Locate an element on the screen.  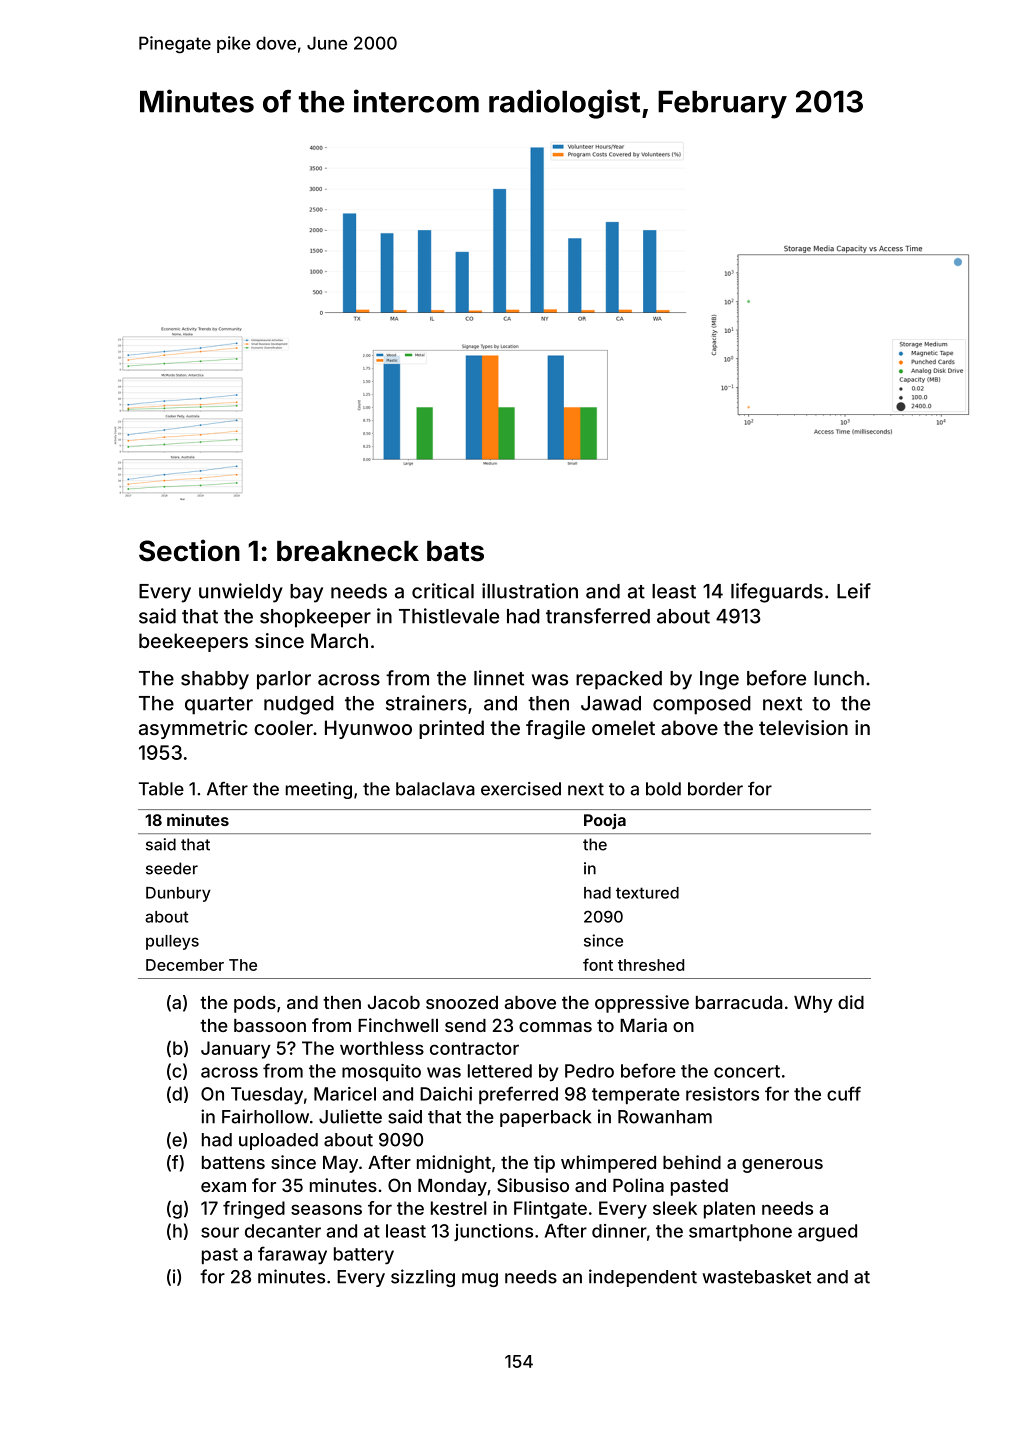
sour is located at coordinates (220, 1232).
